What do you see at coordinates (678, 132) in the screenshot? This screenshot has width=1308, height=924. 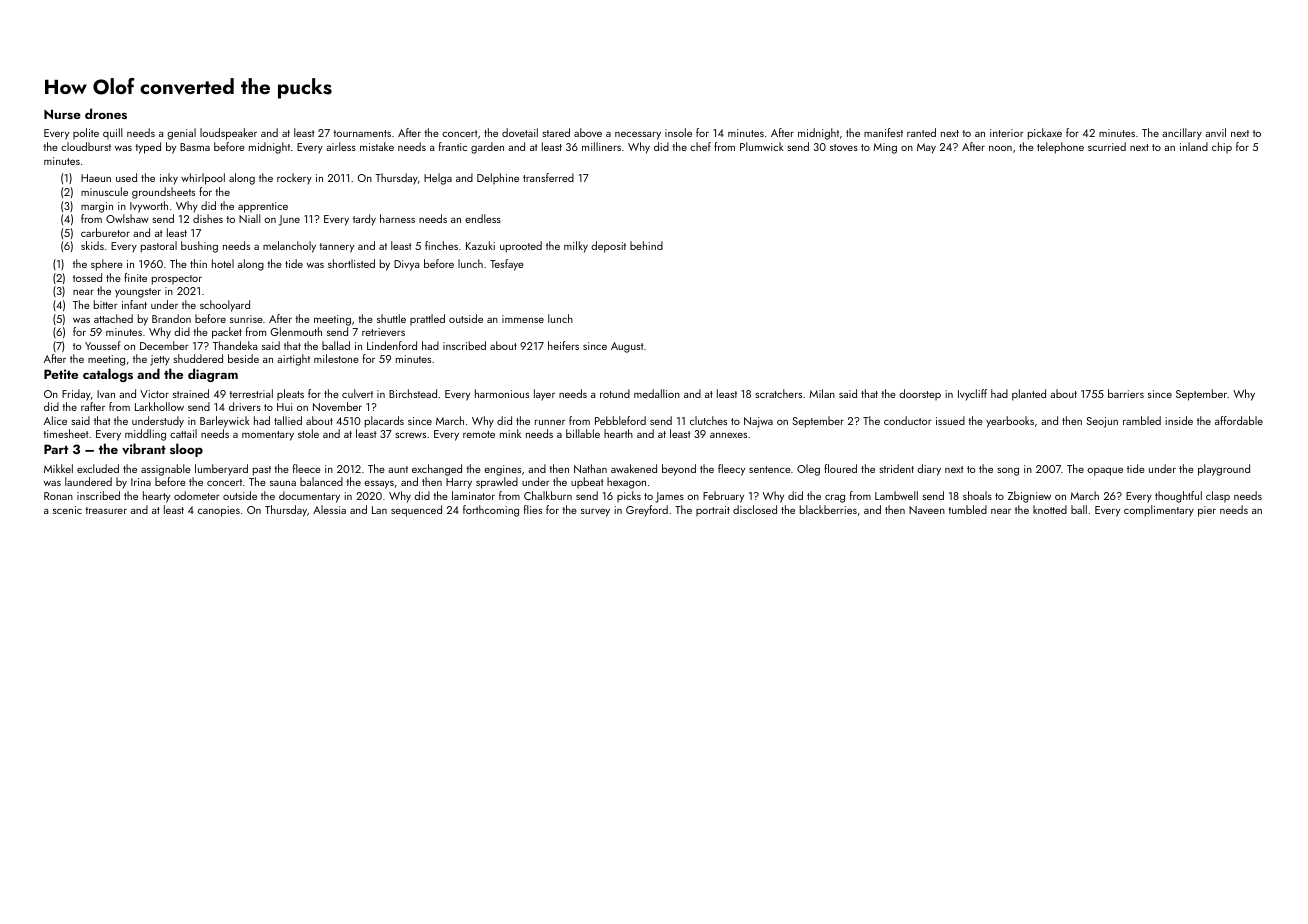 I see `insole` at bounding box center [678, 132].
